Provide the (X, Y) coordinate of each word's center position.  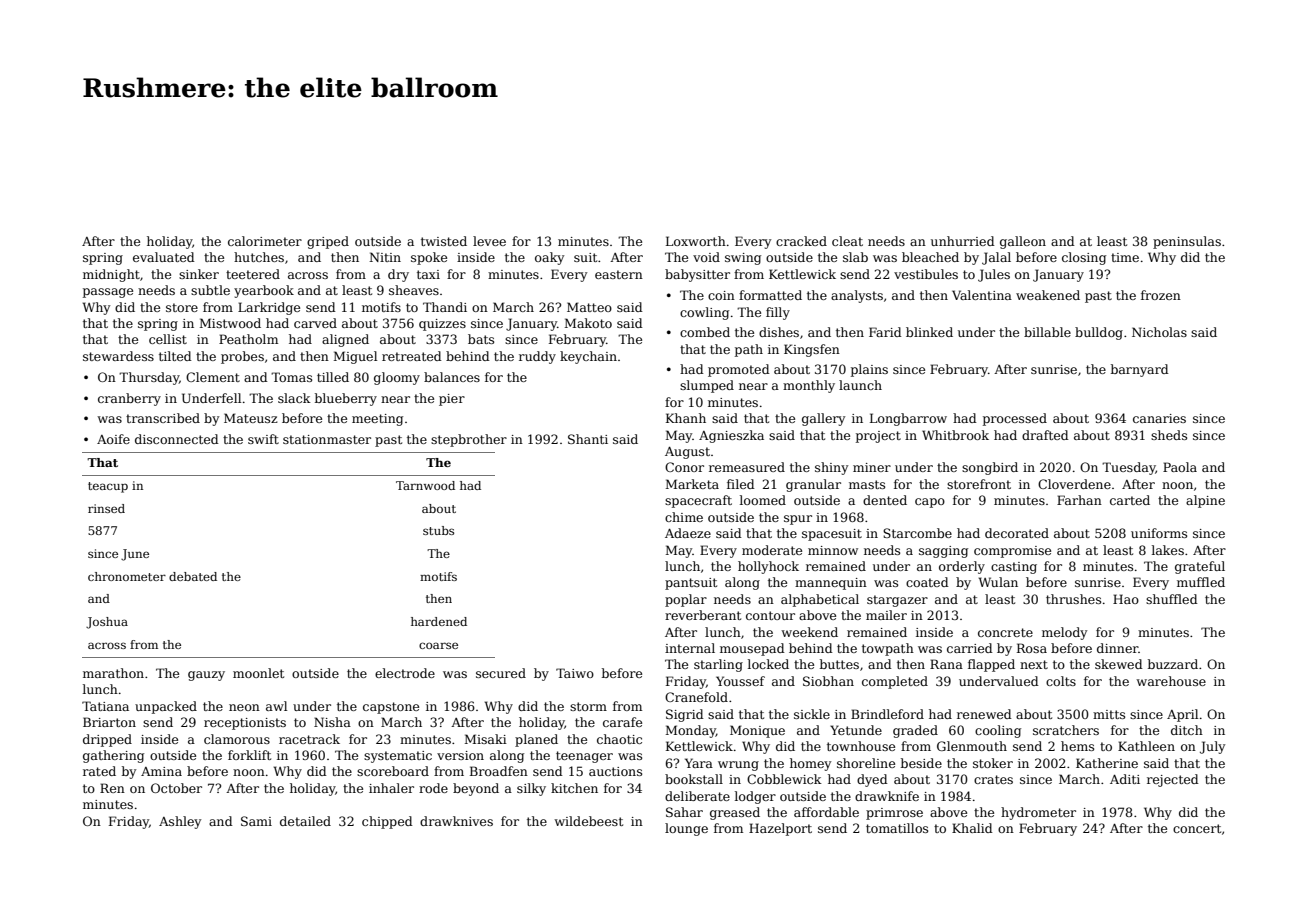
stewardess (118, 356)
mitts (1109, 714)
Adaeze (688, 533)
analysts (857, 296)
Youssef (740, 681)
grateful (1200, 567)
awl (276, 706)
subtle (210, 290)
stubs (438, 530)
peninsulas (1187, 242)
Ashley (180, 822)
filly (778, 313)
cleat (847, 241)
